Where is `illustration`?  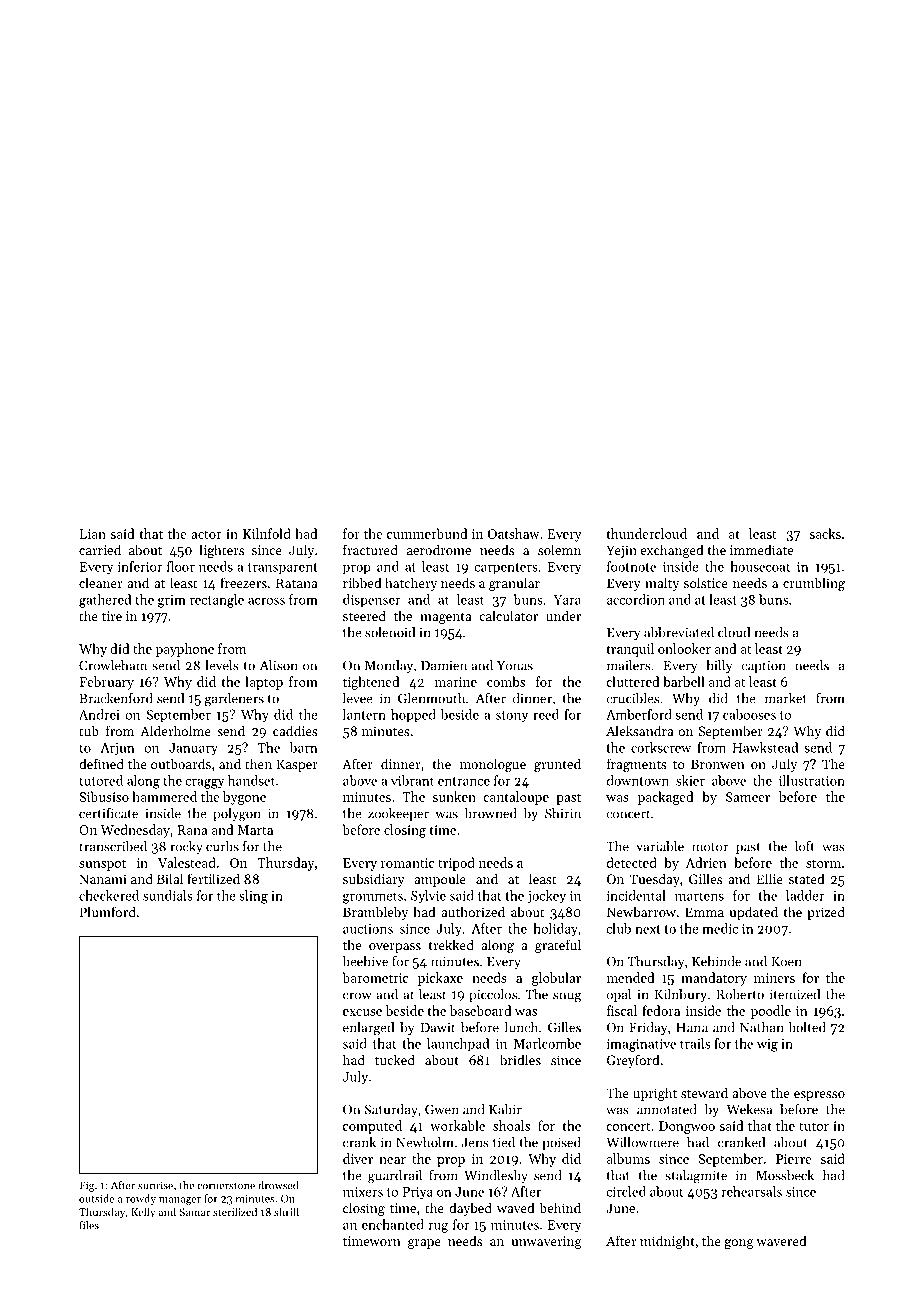
illustration is located at coordinates (812, 780).
